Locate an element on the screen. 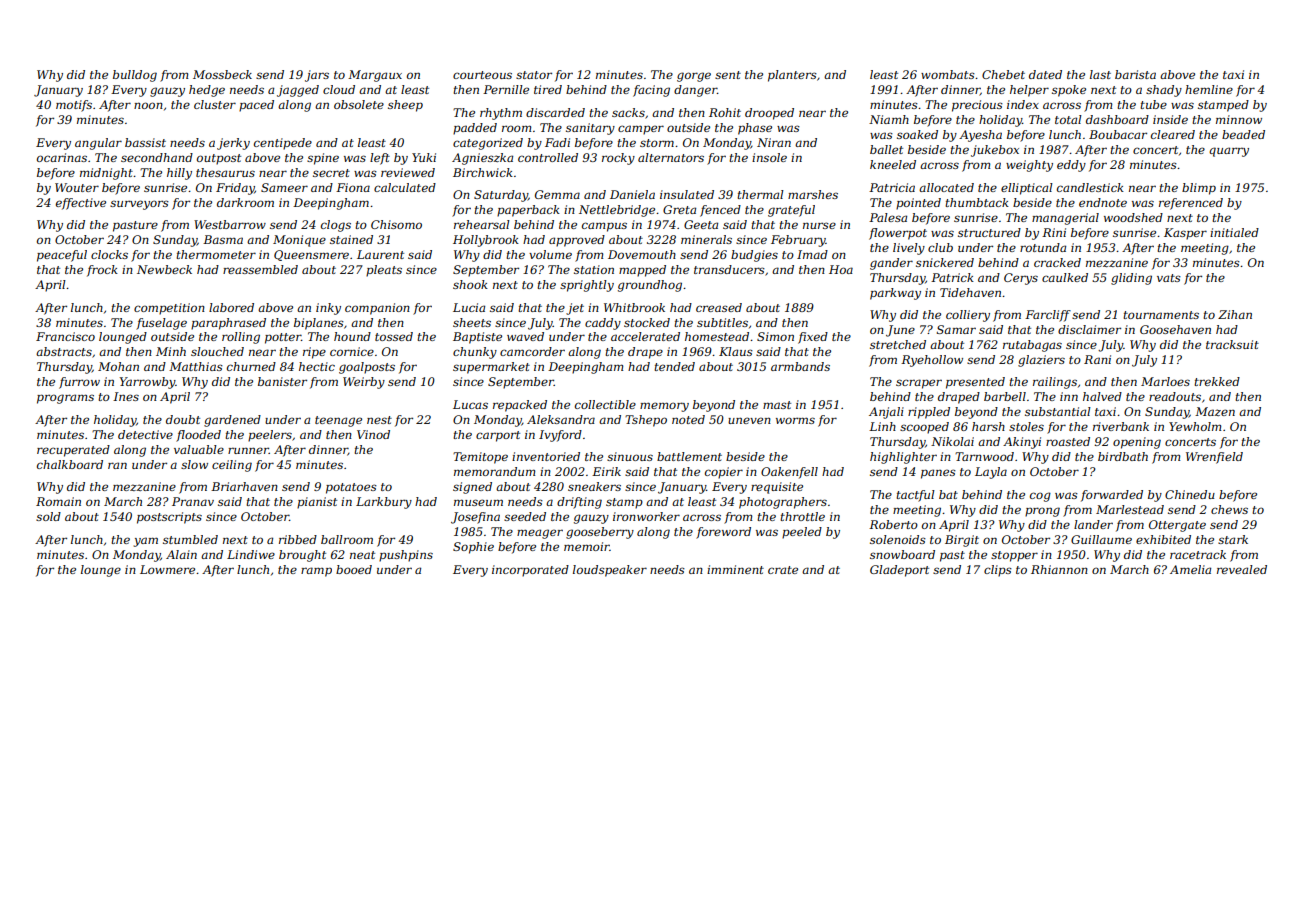  Romain is located at coordinates (58, 501).
